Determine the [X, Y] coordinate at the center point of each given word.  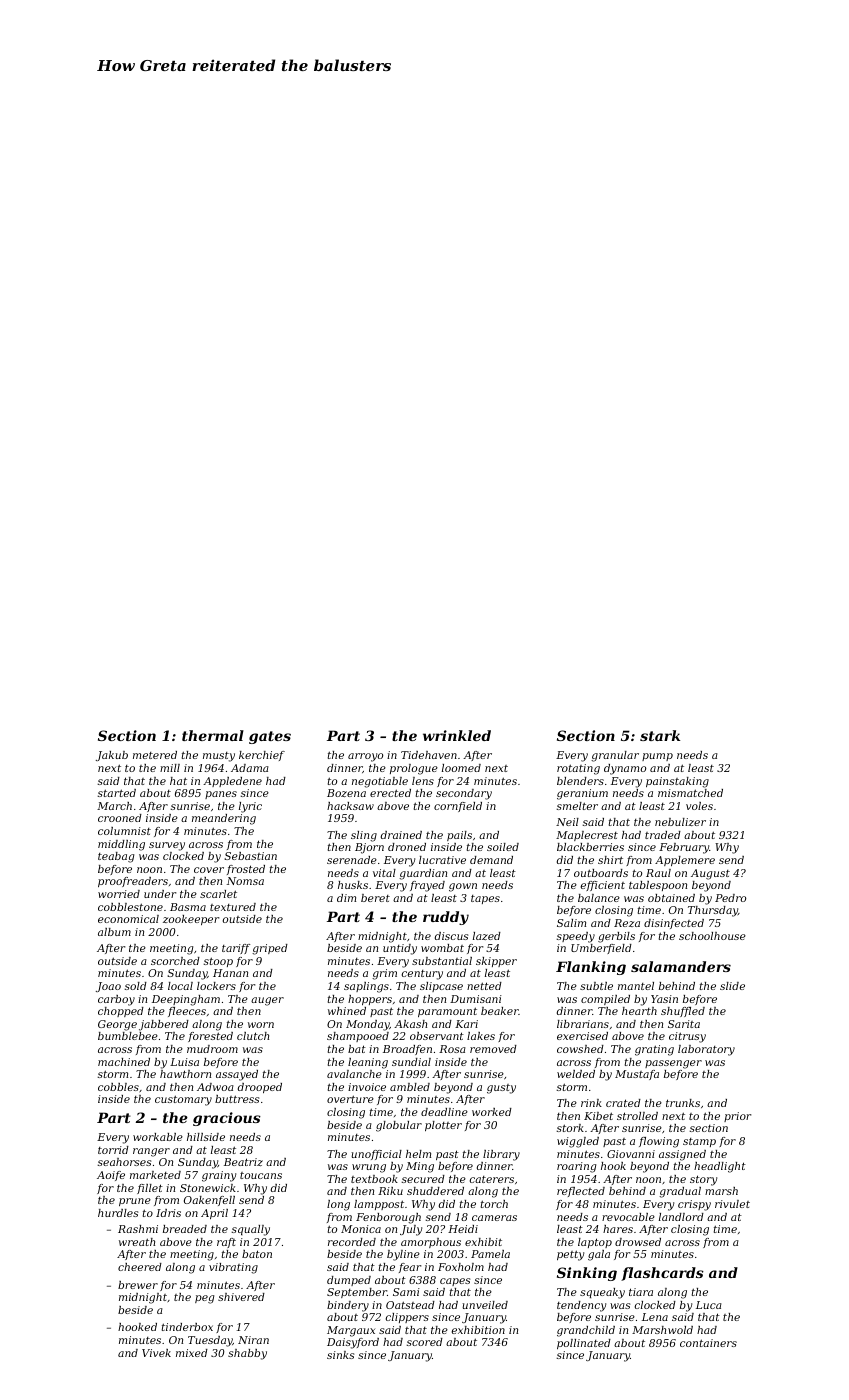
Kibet [598, 1116]
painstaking [677, 782]
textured [233, 907]
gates [270, 737]
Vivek [156, 1353]
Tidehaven [429, 755]
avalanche [354, 1074]
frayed [427, 886]
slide [732, 986]
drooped [260, 1088]
